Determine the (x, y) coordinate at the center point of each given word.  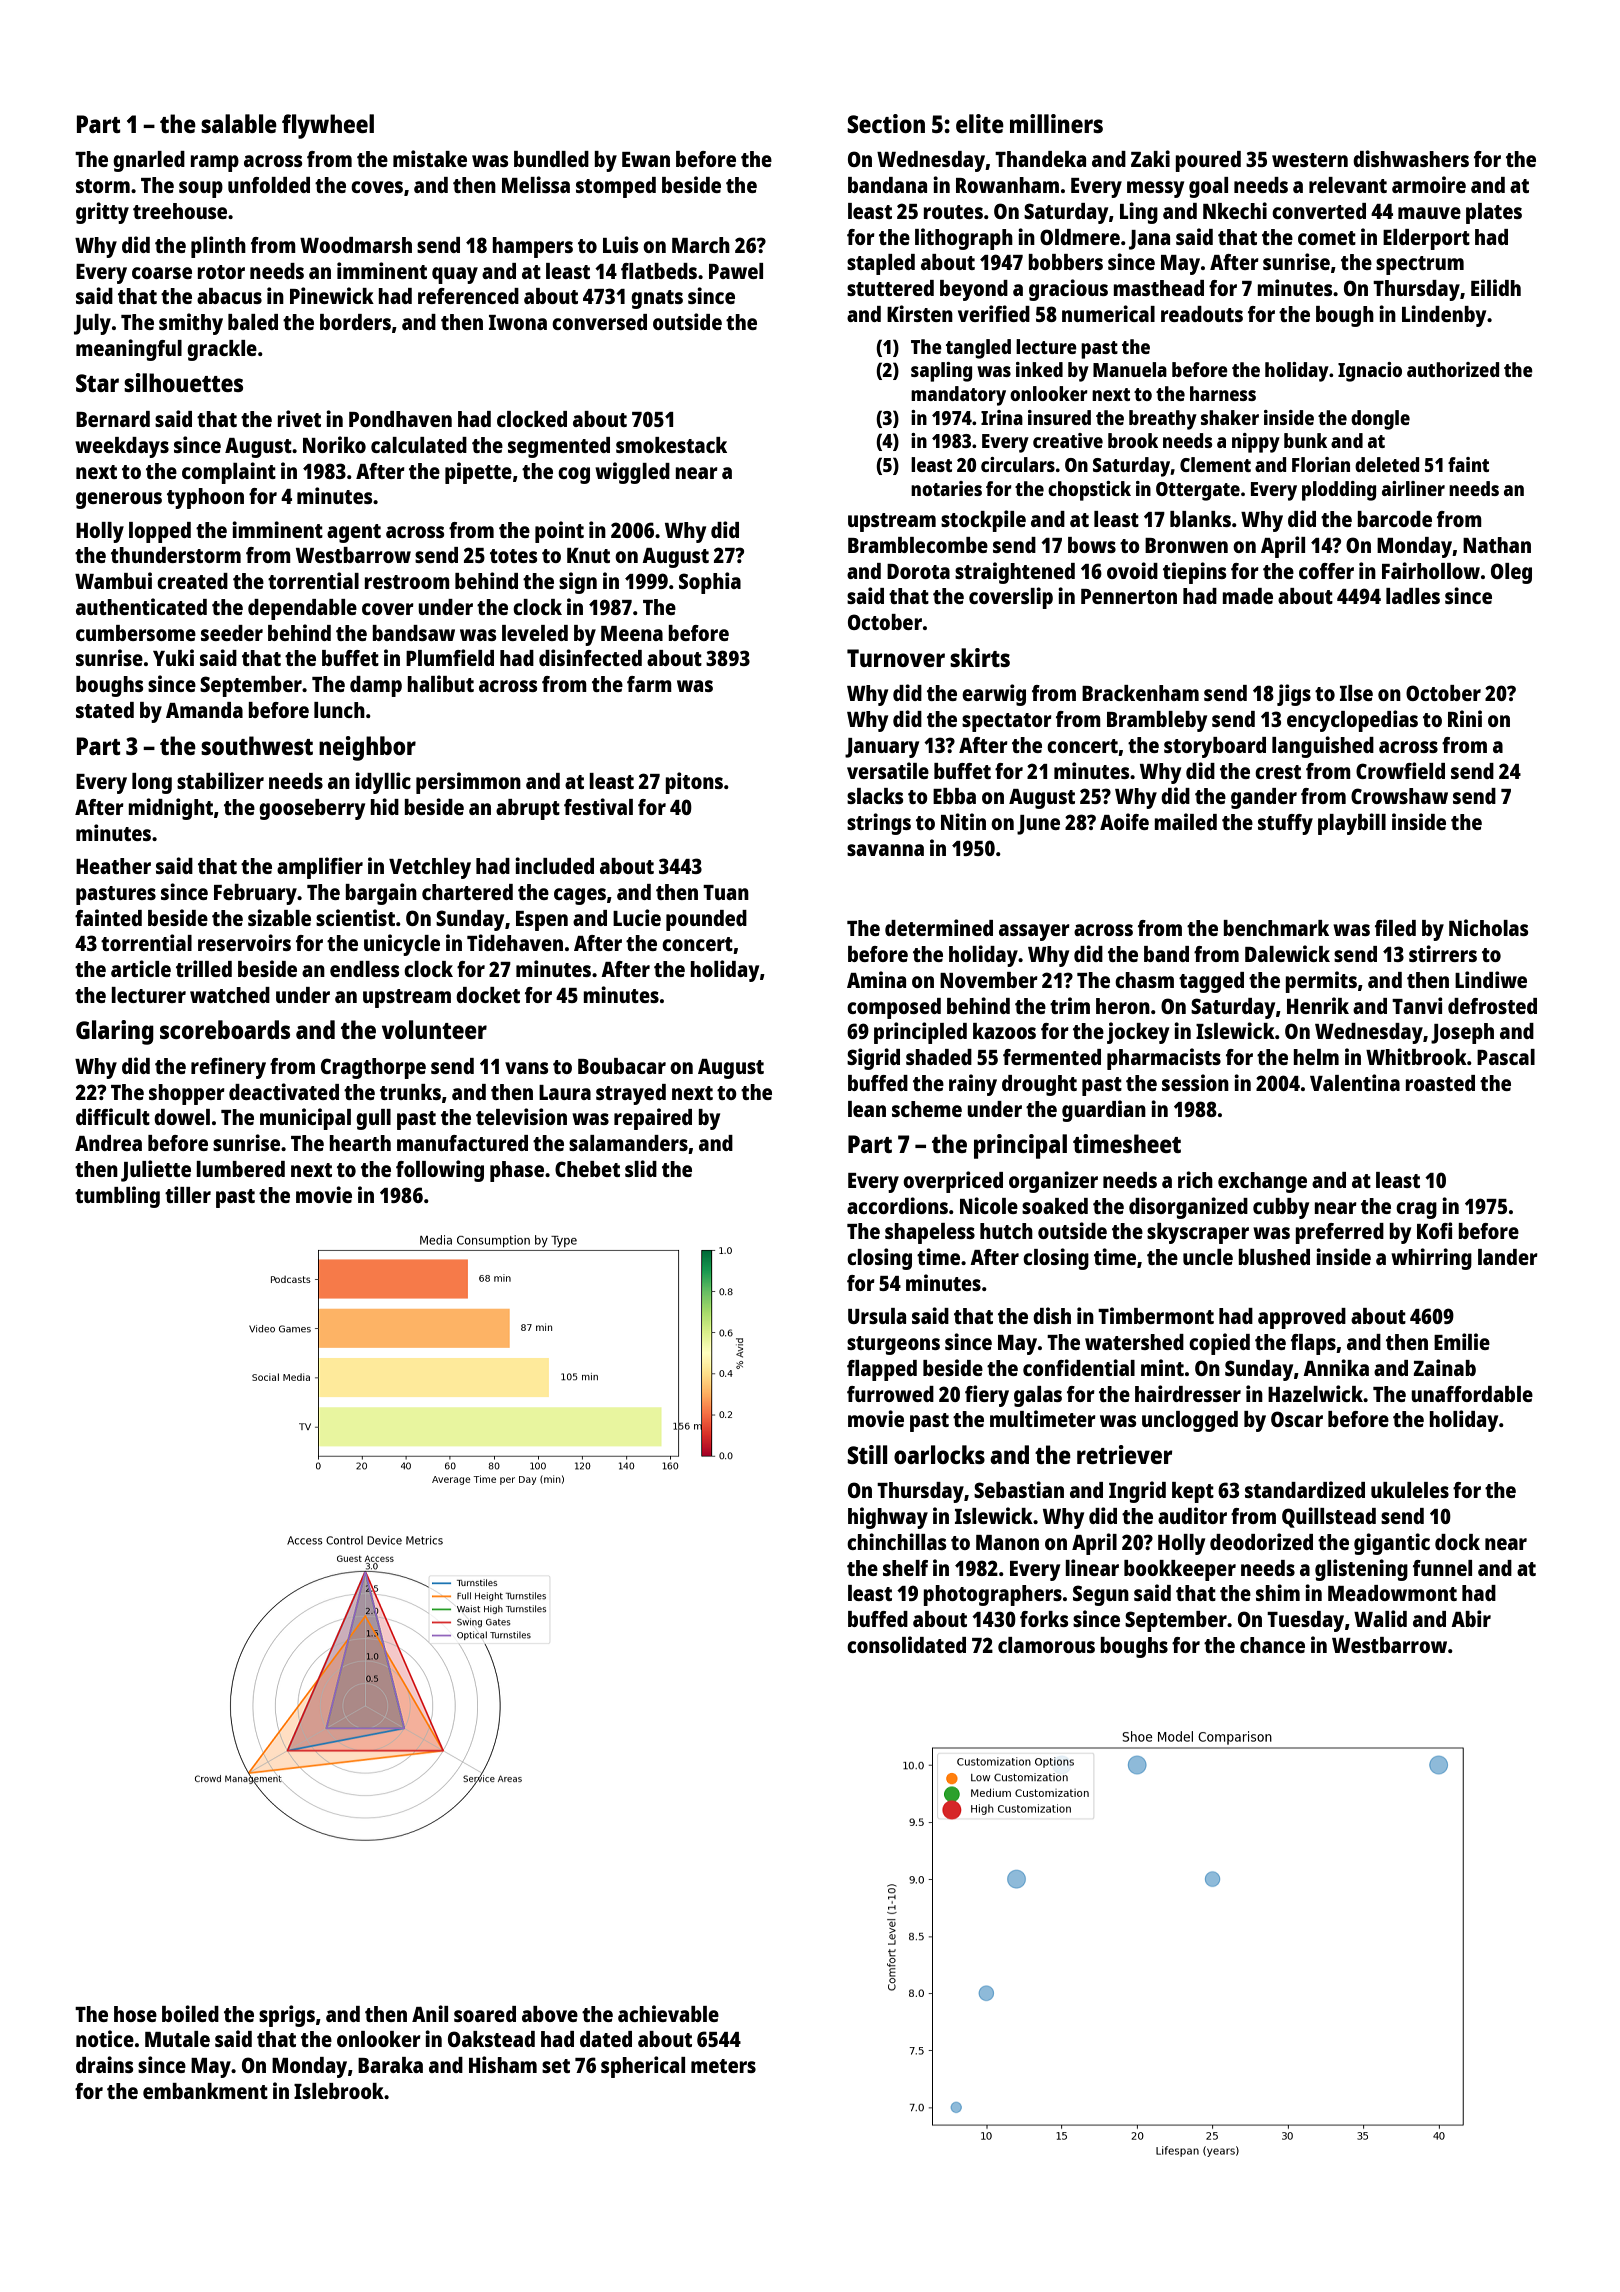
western (1310, 160)
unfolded (269, 185)
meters (723, 2066)
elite (980, 123)
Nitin (963, 821)
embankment (205, 2091)
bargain (381, 894)
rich (1195, 1179)
